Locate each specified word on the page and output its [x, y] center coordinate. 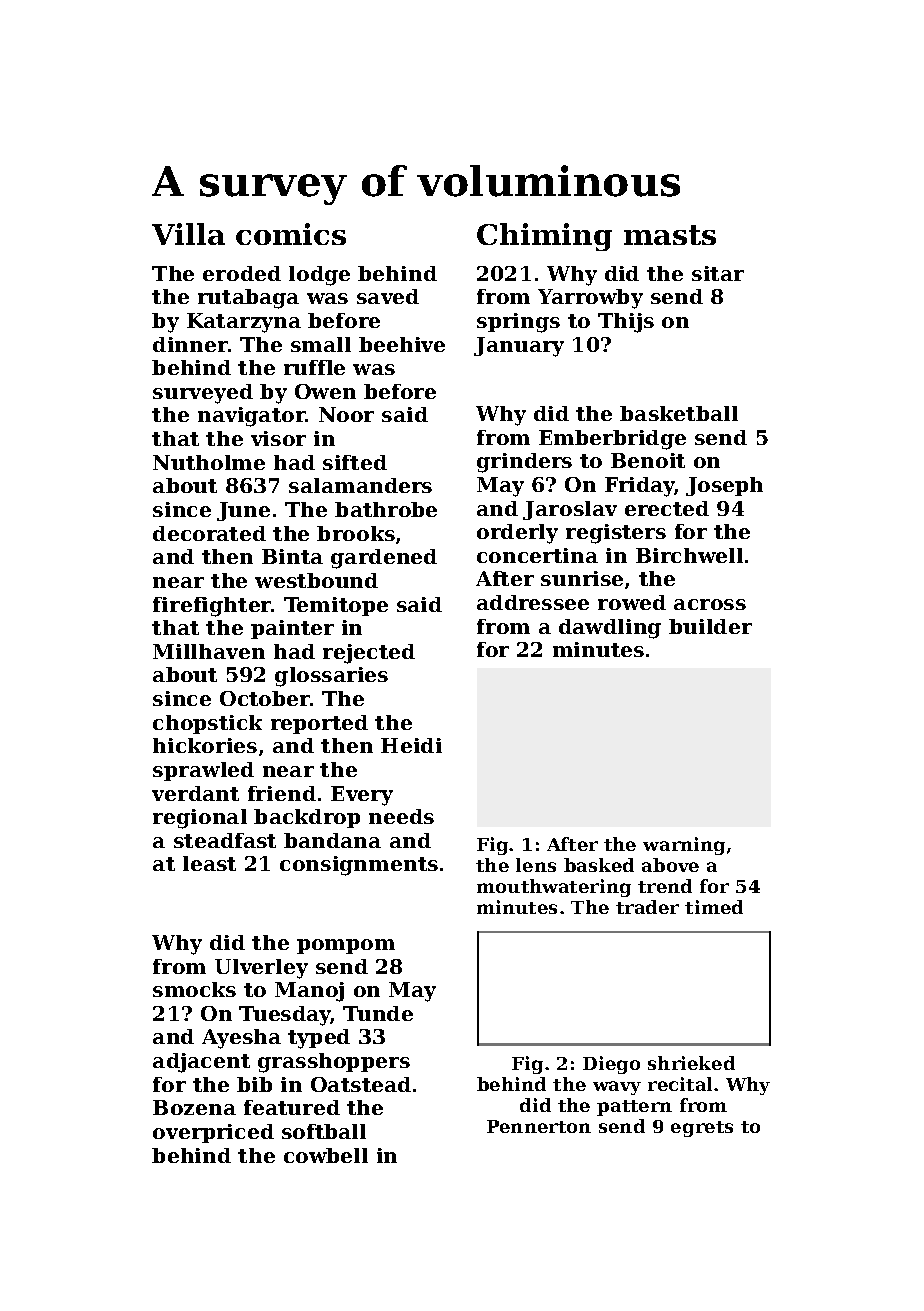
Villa [188, 234]
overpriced [213, 1133]
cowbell [326, 1155]
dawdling [610, 629]
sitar [718, 273]
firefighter [212, 607]
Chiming [544, 237]
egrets [702, 1129]
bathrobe [386, 509]
